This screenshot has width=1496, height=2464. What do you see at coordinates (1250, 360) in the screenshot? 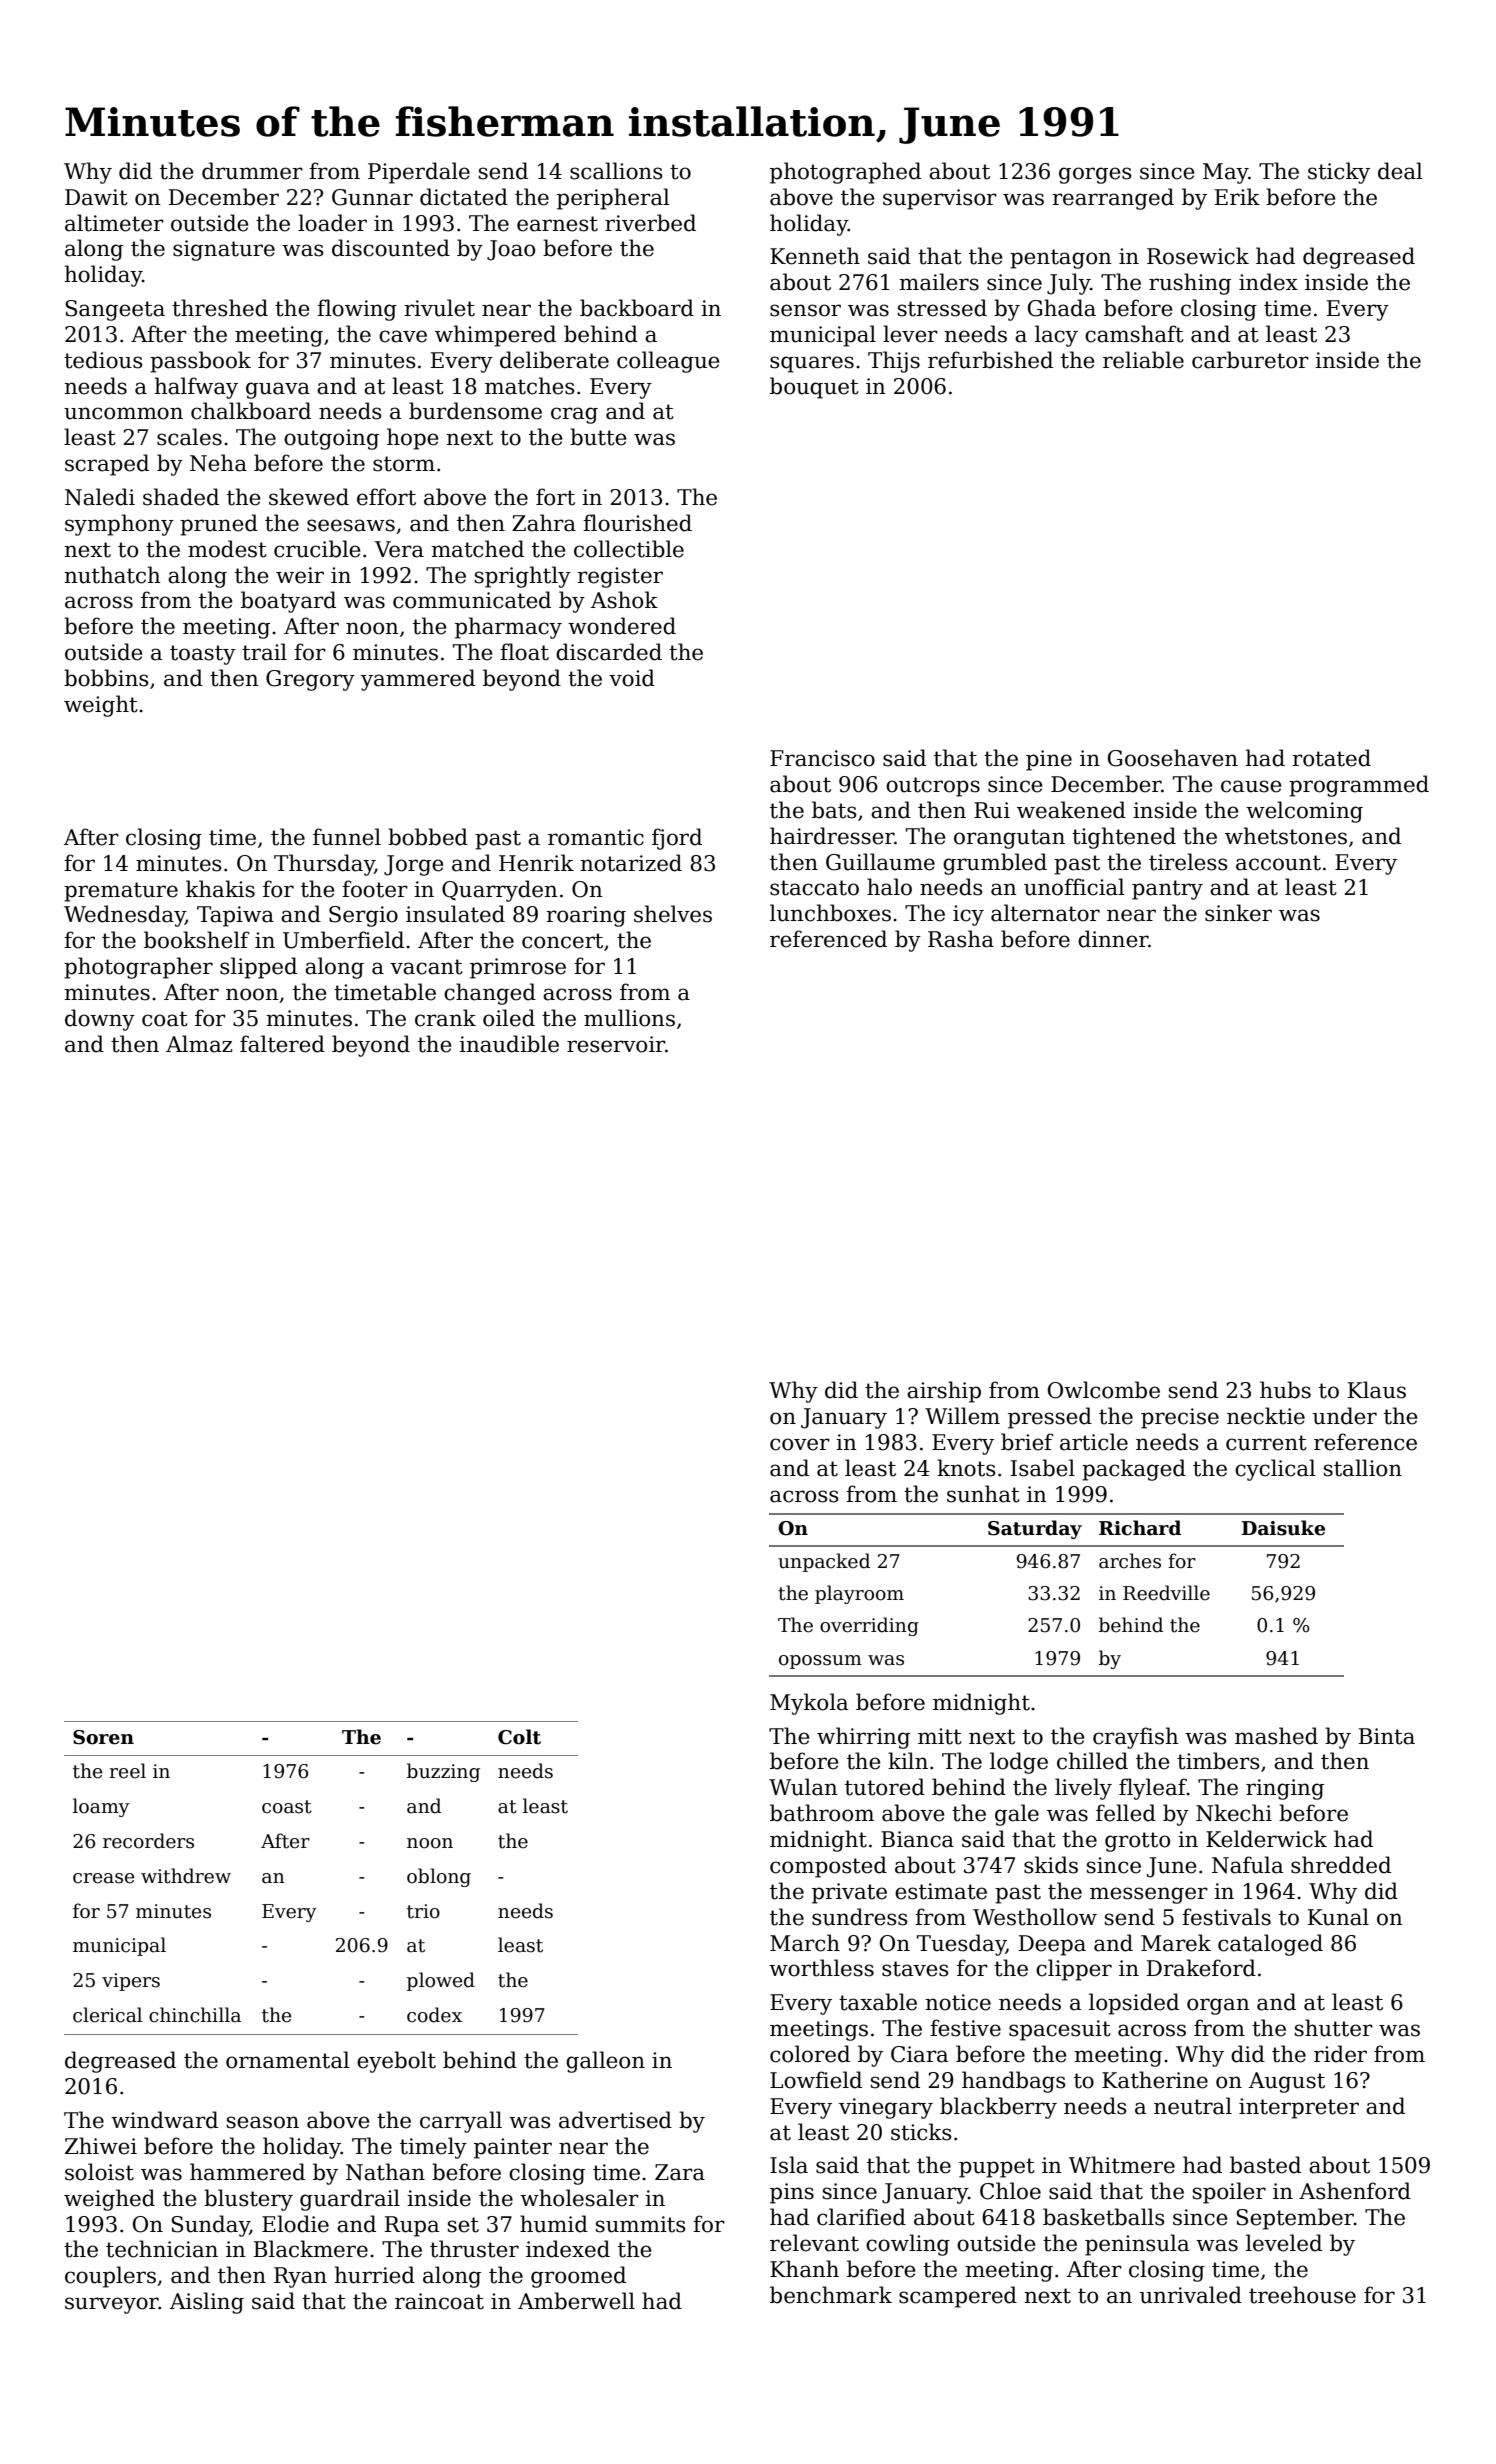
I see `carburetor` at bounding box center [1250, 360].
